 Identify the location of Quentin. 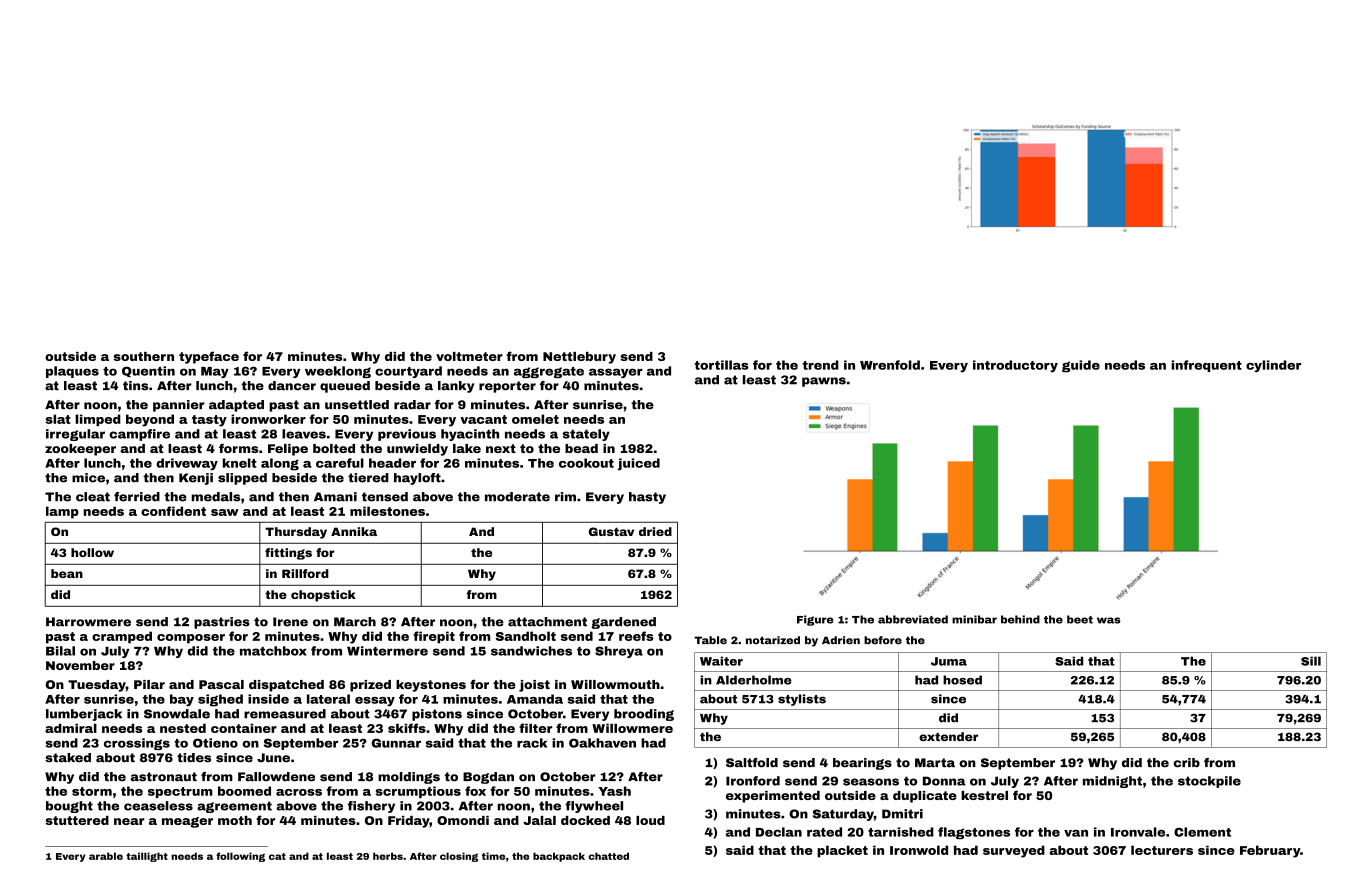
(148, 371).
